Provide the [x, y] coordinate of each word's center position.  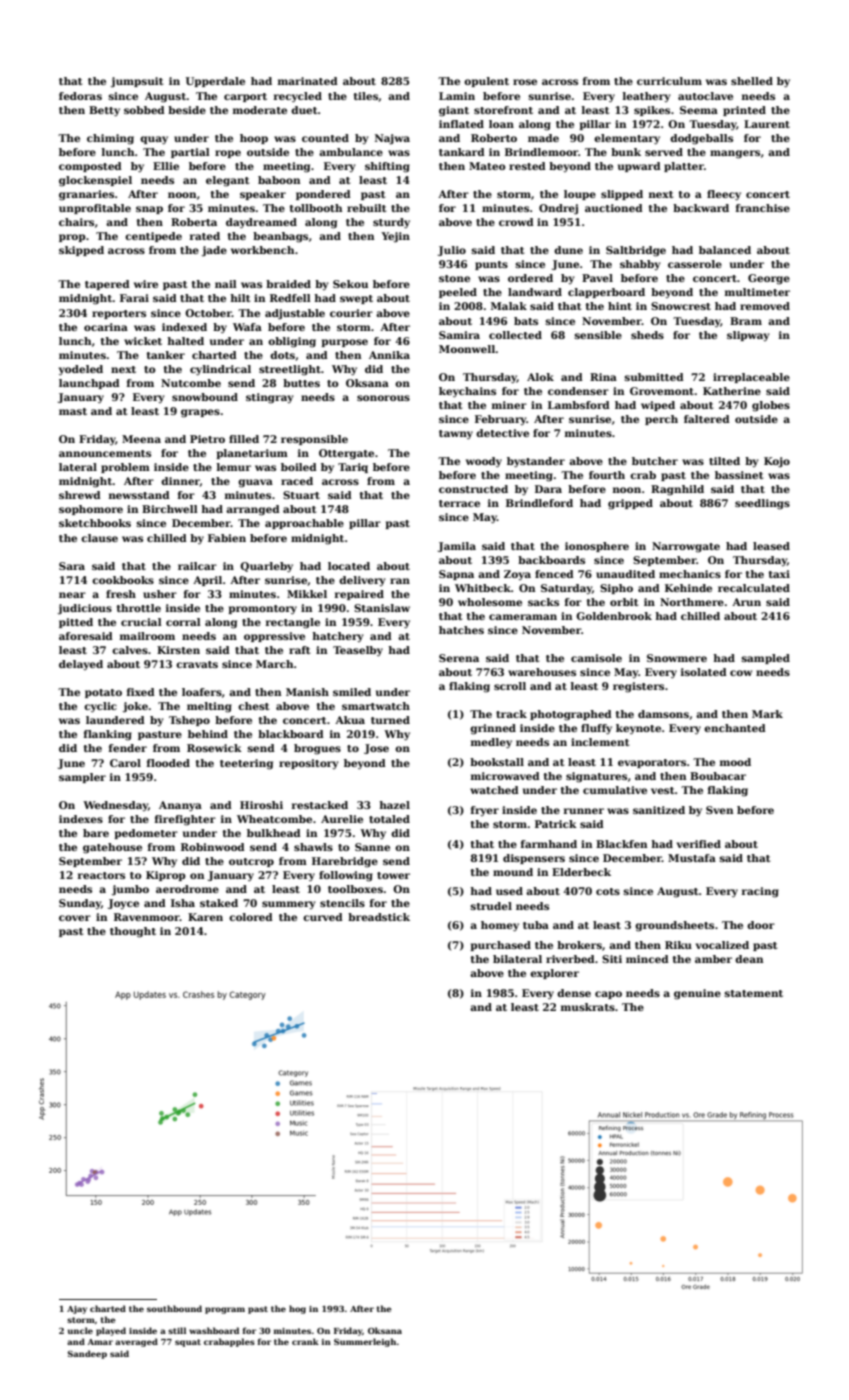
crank [305, 1341]
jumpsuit [137, 82]
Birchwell [170, 509]
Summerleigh [365, 1342]
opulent [486, 82]
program [225, 1310]
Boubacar [718, 776]
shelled [752, 81]
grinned [493, 729]
